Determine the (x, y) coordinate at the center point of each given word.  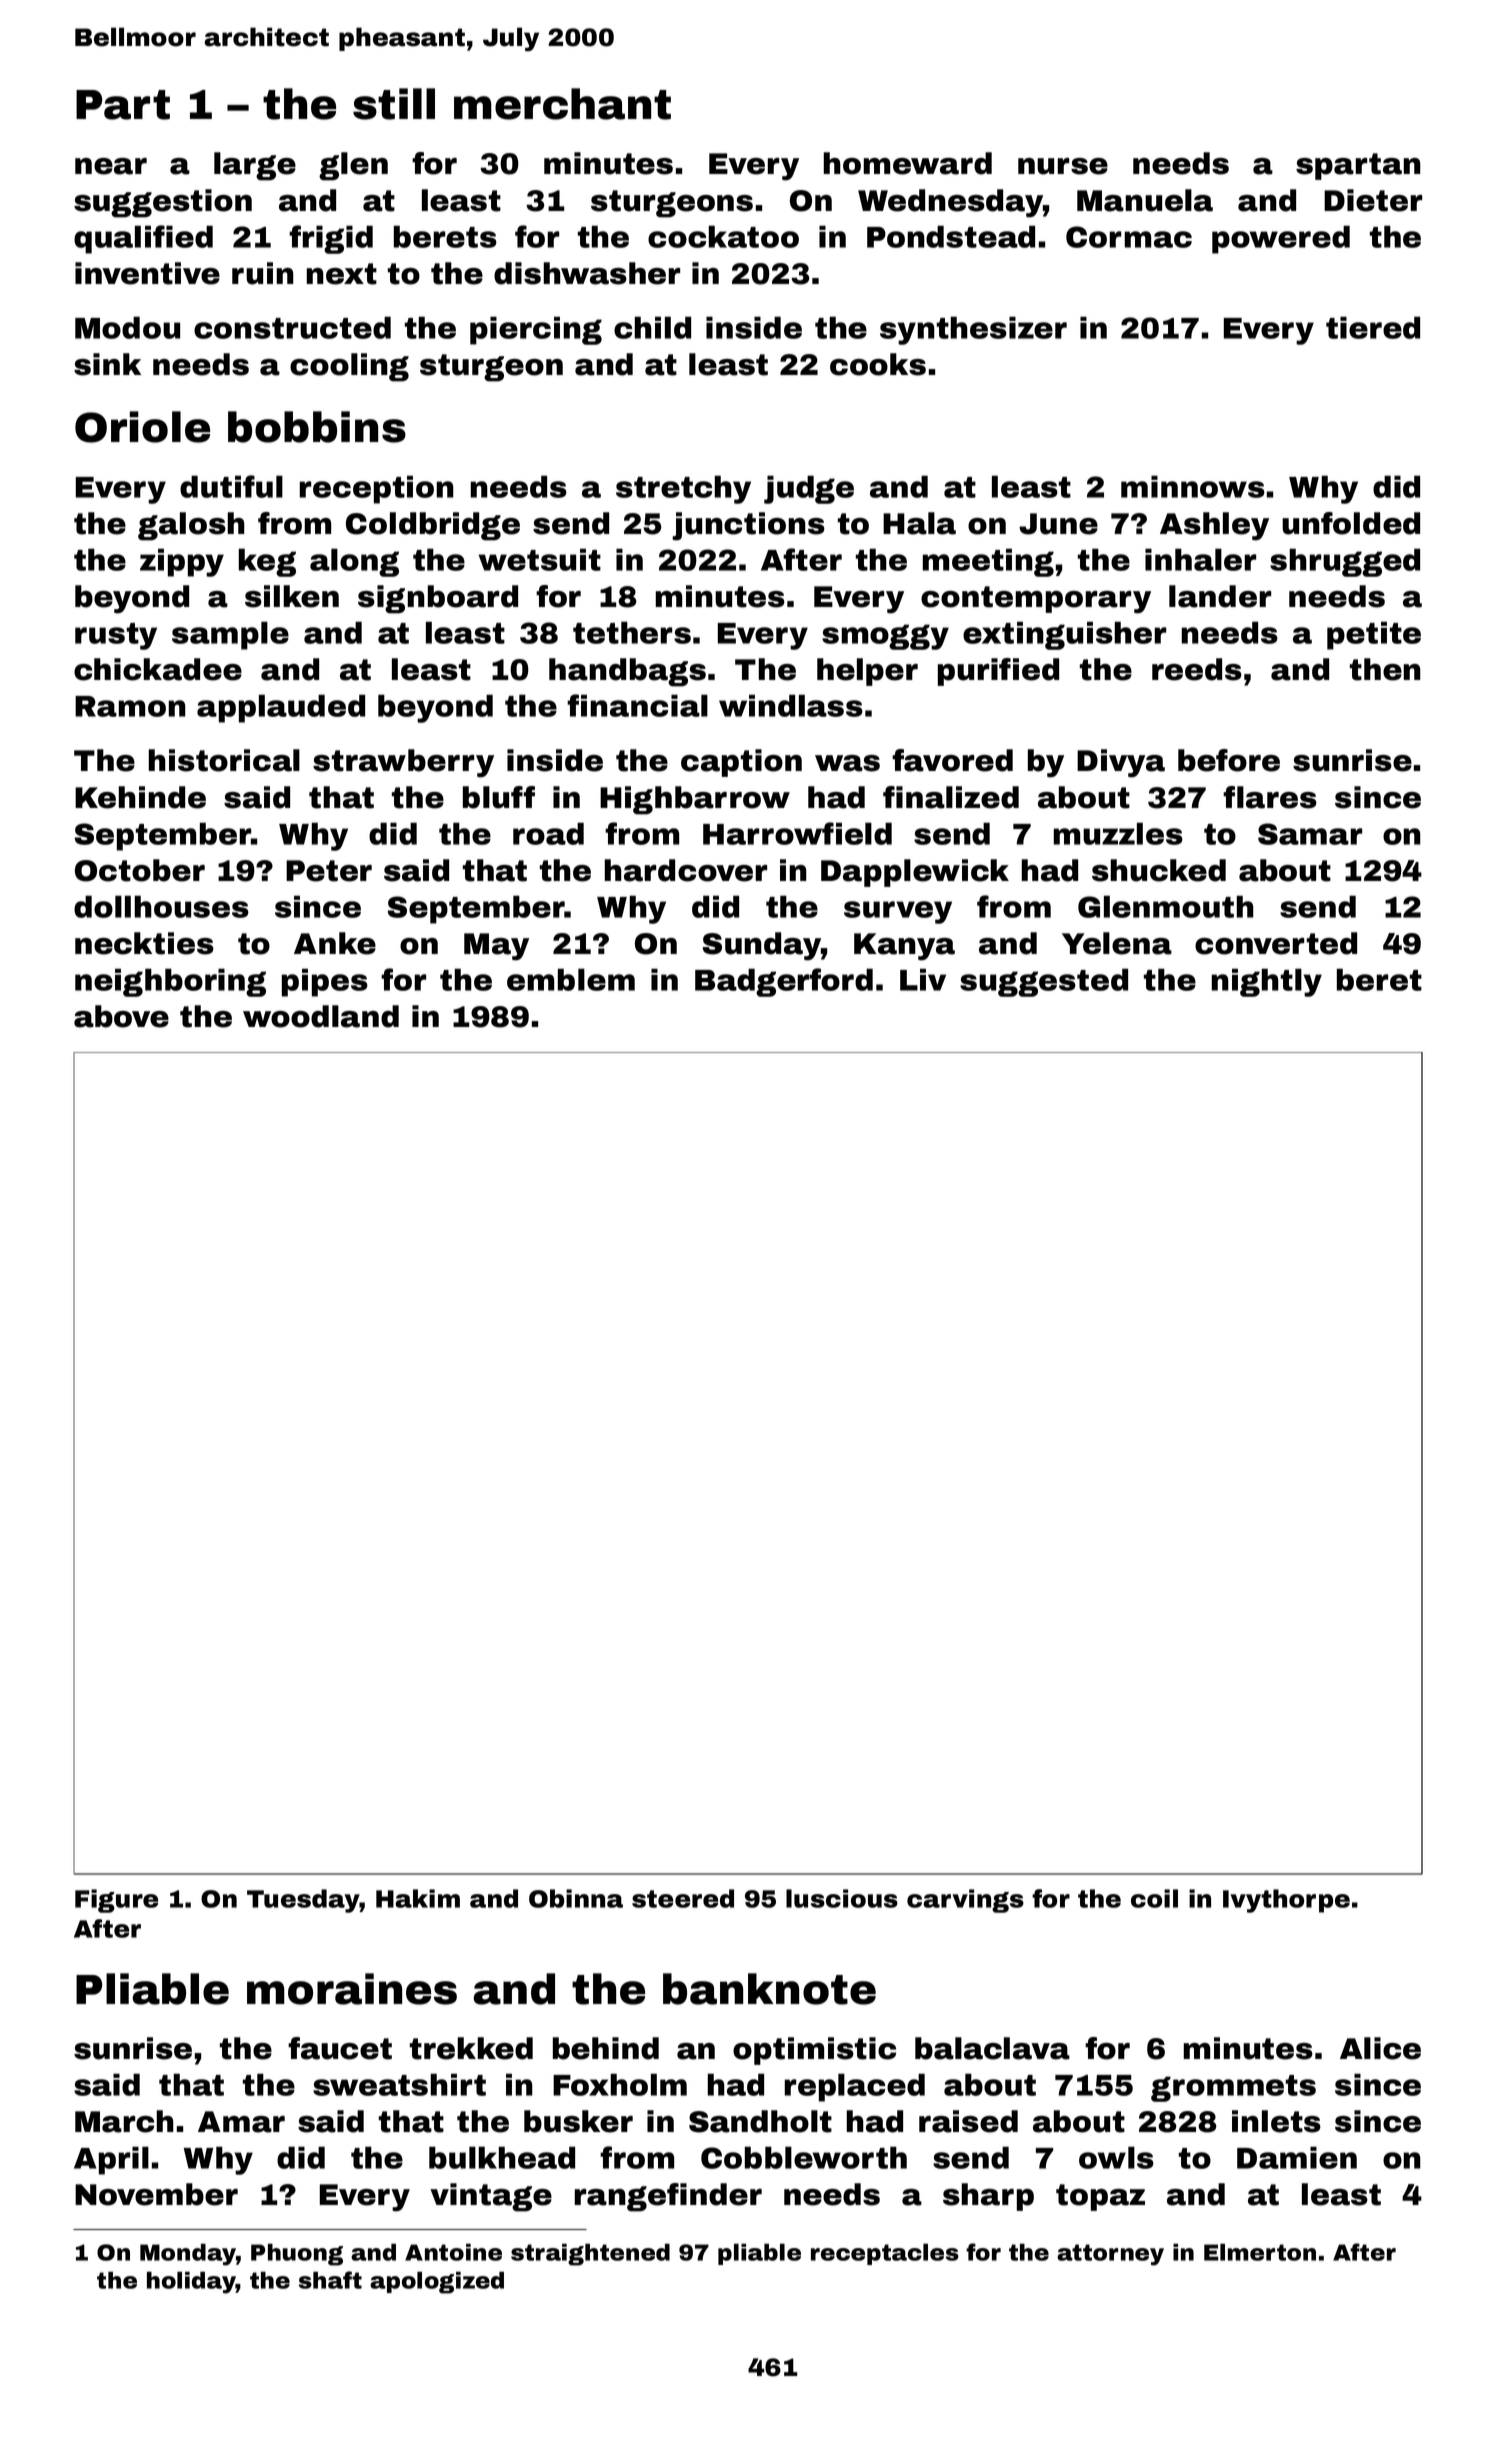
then (1385, 669)
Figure (116, 1901)
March (124, 2121)
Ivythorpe (1286, 1901)
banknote (769, 1989)
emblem (571, 979)
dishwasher (587, 273)
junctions (748, 526)
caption (741, 763)
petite (1374, 636)
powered (1281, 239)
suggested (1044, 982)
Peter (329, 871)
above (121, 1016)
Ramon (130, 706)
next (342, 274)
